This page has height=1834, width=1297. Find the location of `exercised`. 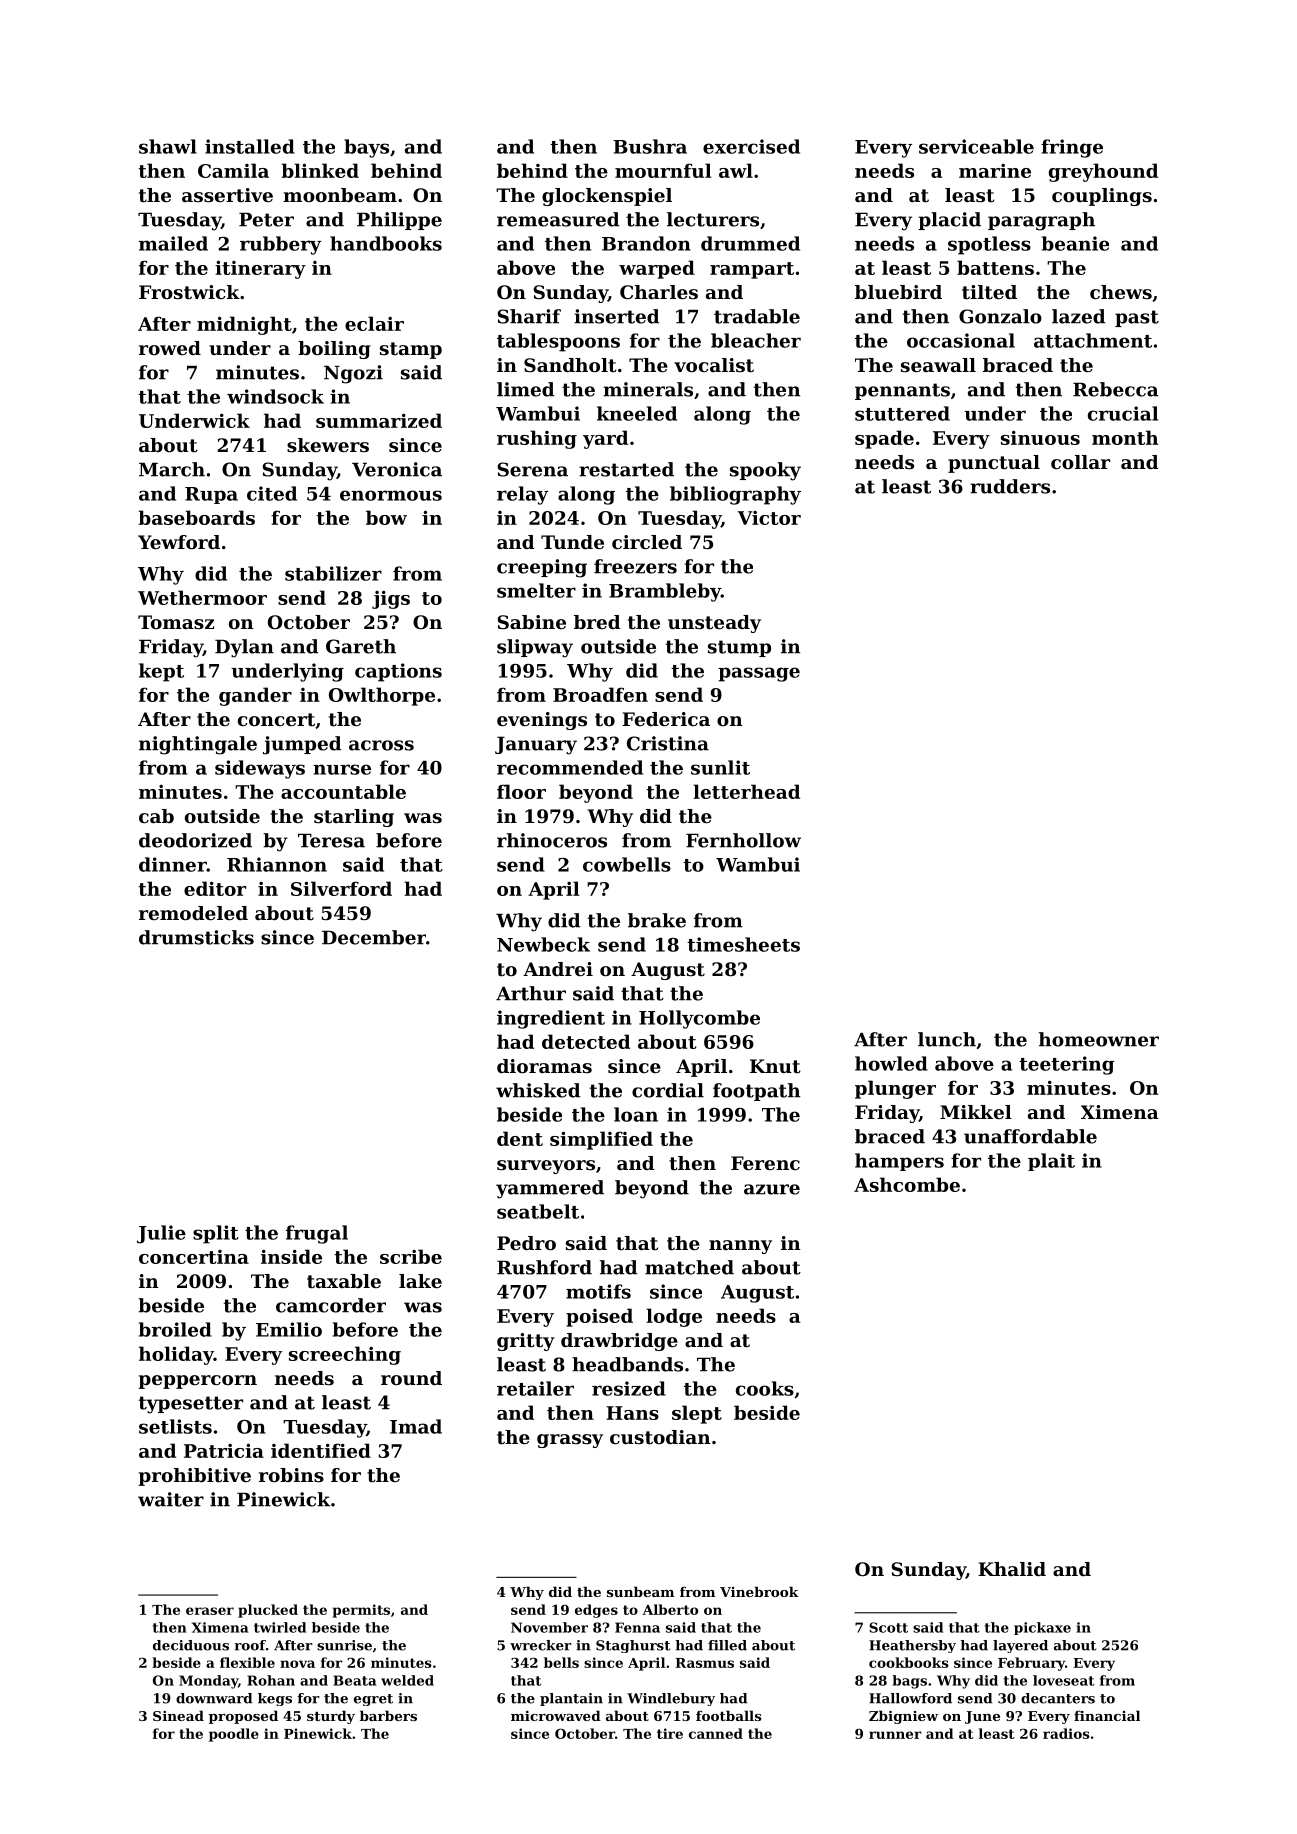

exercised is located at coordinates (751, 146).
